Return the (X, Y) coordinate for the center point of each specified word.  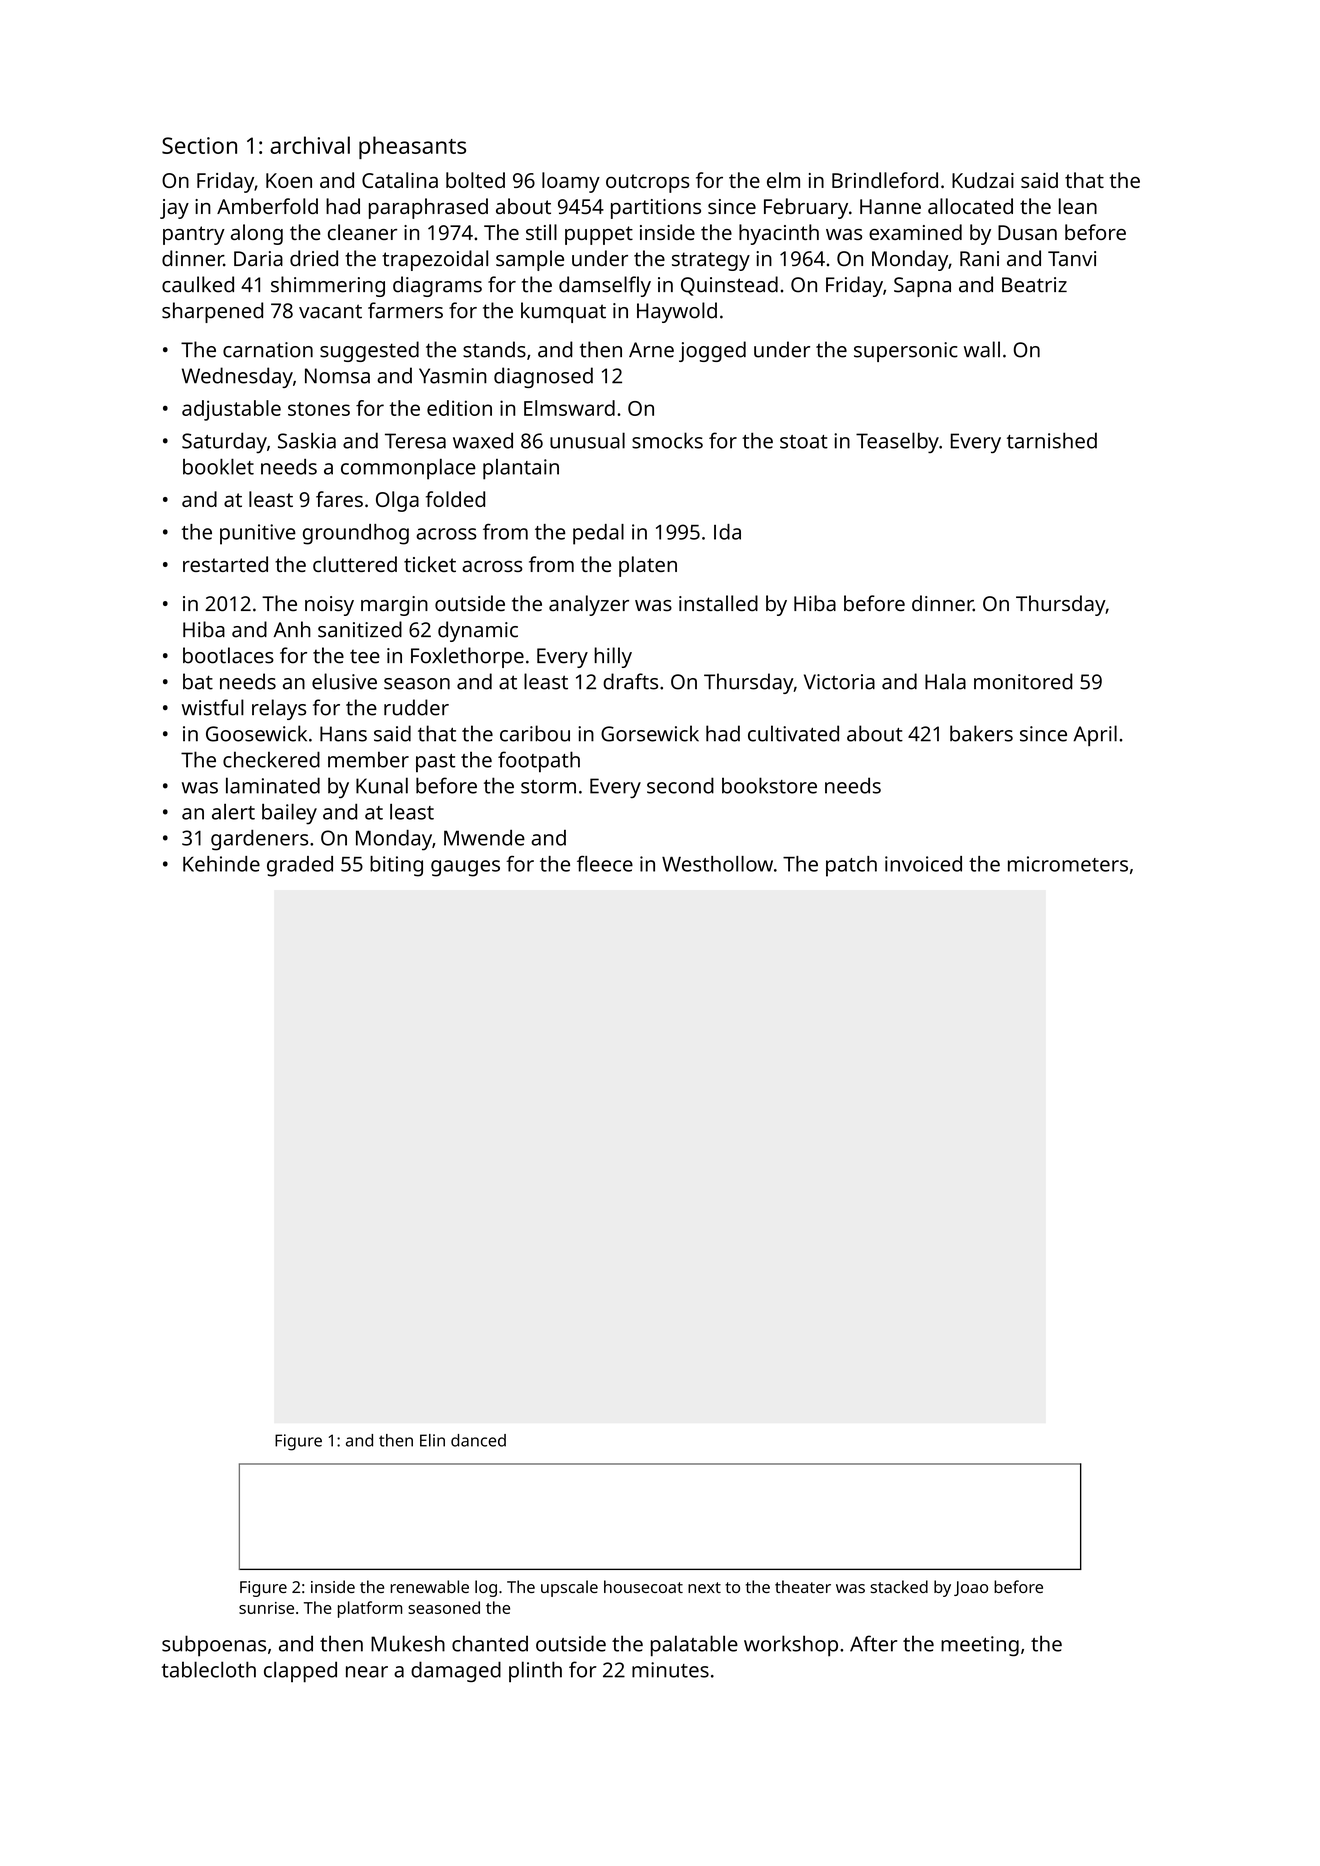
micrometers (1068, 864)
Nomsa (337, 376)
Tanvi (1072, 259)
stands (494, 349)
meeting (980, 1646)
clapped (300, 1672)
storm (548, 787)
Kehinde (221, 864)
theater (803, 1586)
